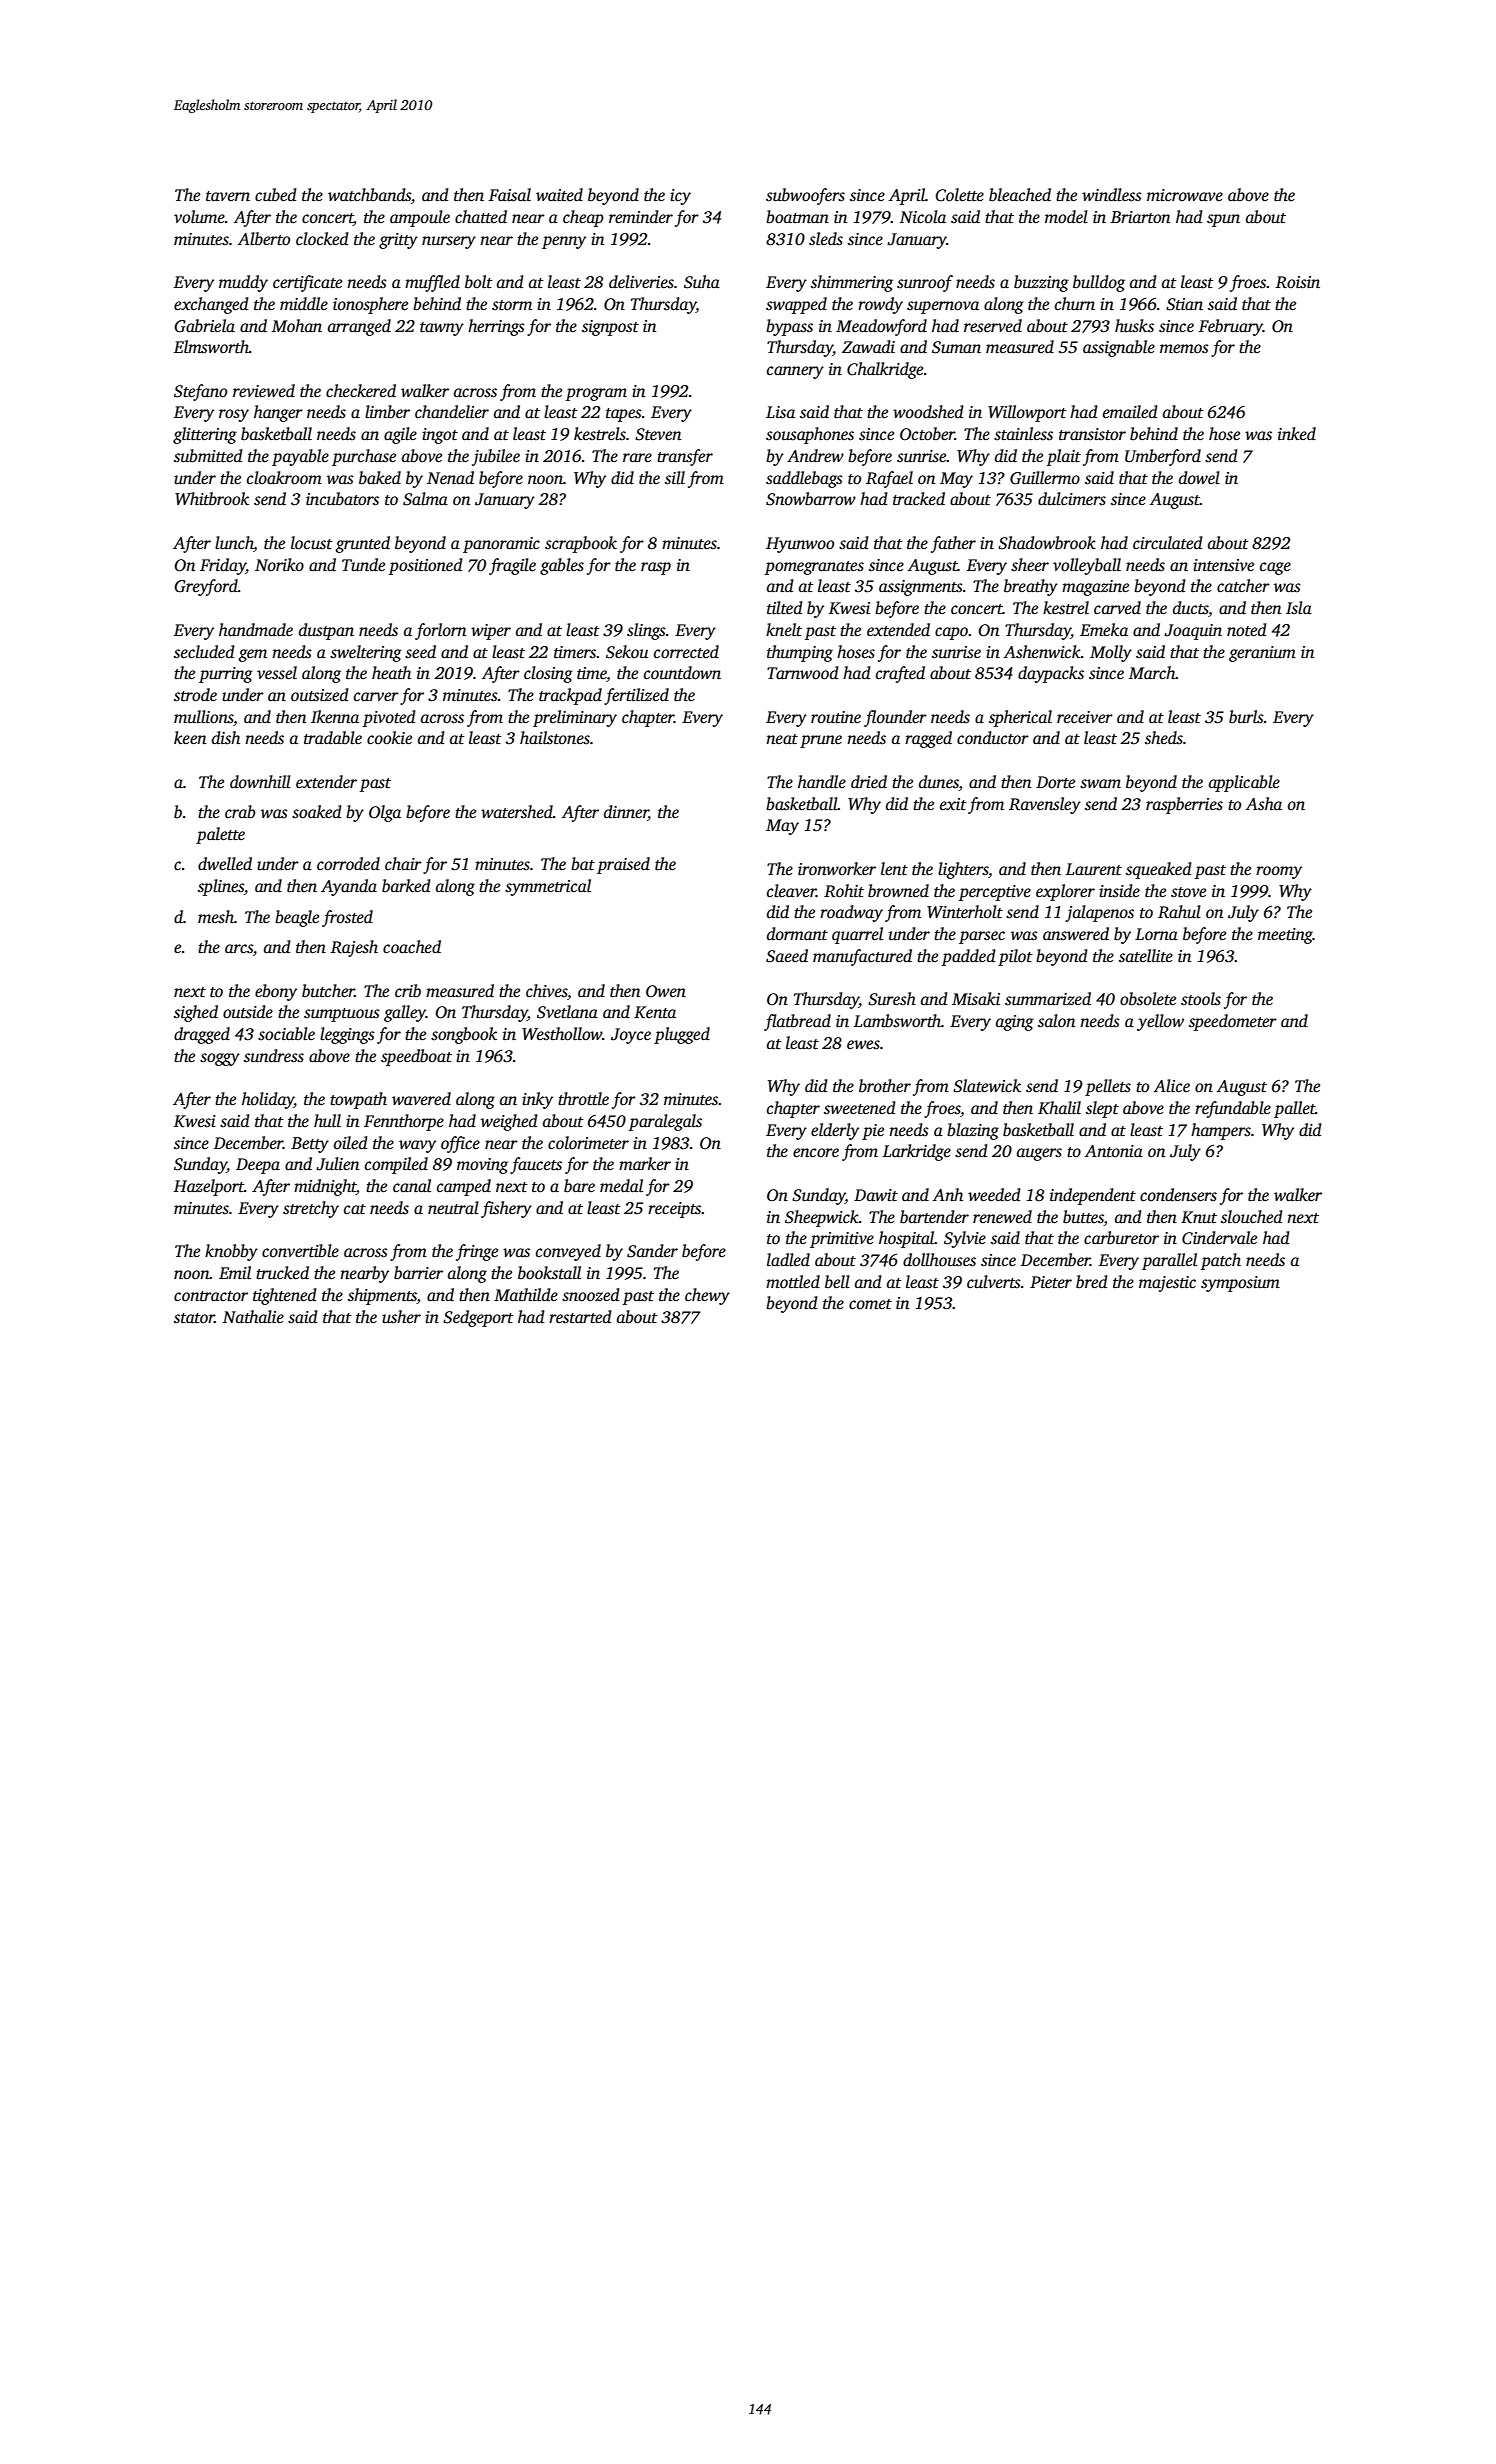 This document has height=2464, width=1496. What do you see at coordinates (226, 675) in the document?
I see `purring` at bounding box center [226, 675].
